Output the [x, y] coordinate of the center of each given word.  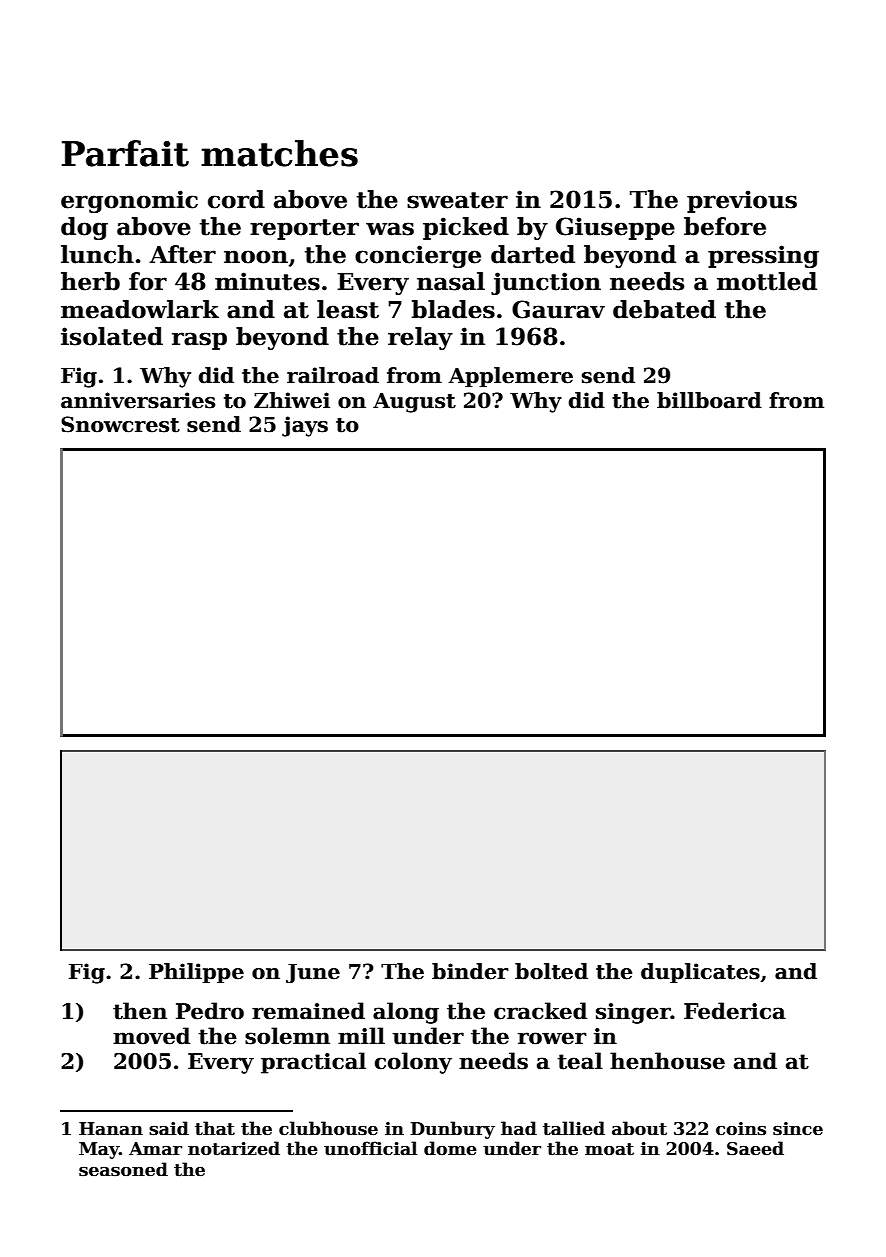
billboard [709, 400]
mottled [767, 281]
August [414, 403]
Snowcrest [120, 424]
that [215, 1128]
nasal [451, 281]
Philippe [196, 973]
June [313, 973]
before [725, 226]
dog [84, 228]
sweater [457, 200]
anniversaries [138, 400]
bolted [551, 971]
